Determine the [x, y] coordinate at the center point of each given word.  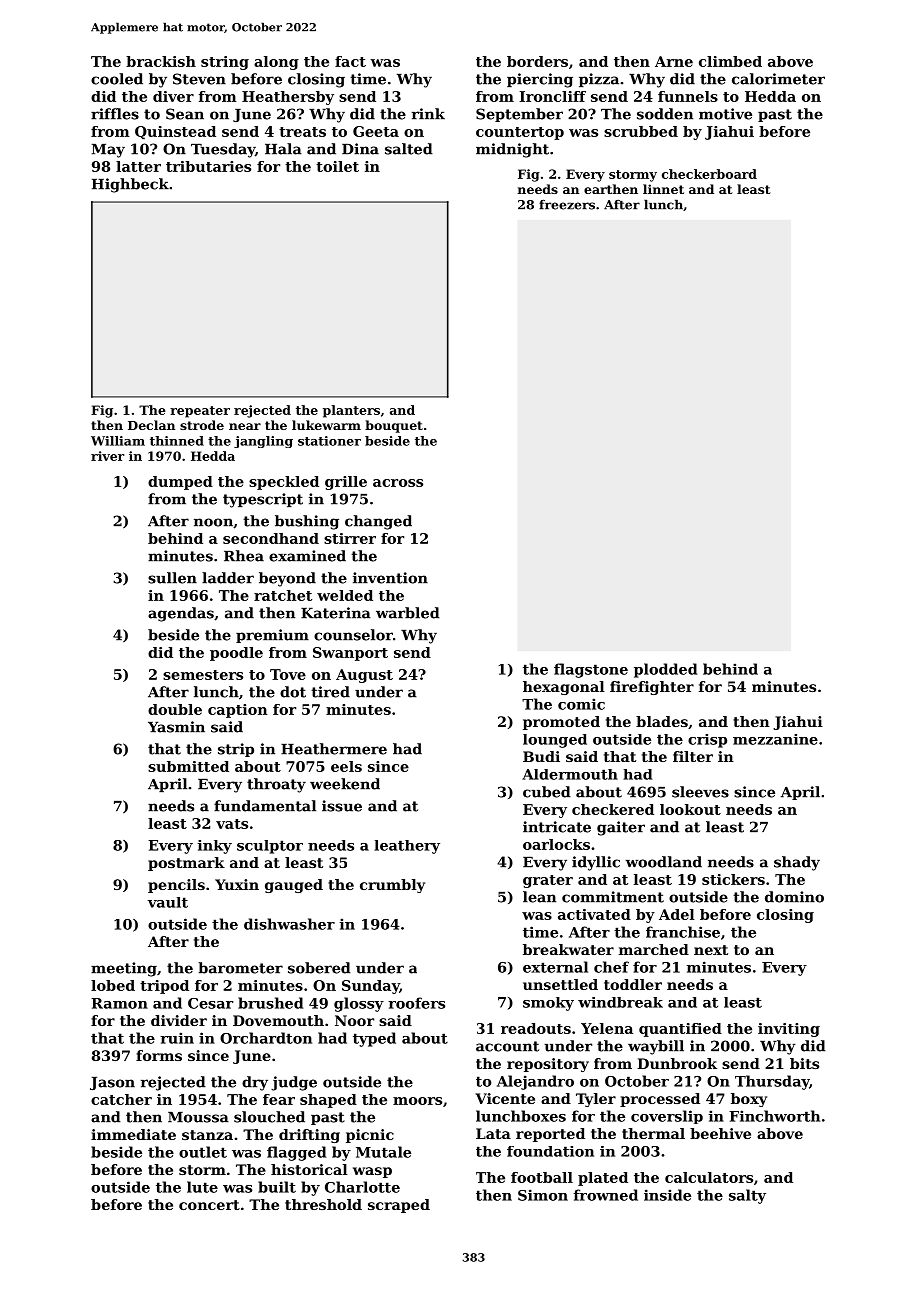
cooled [117, 79]
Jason [112, 1083]
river [107, 456]
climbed [730, 61]
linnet [663, 189]
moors [417, 1101]
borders [537, 61]
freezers [567, 205]
